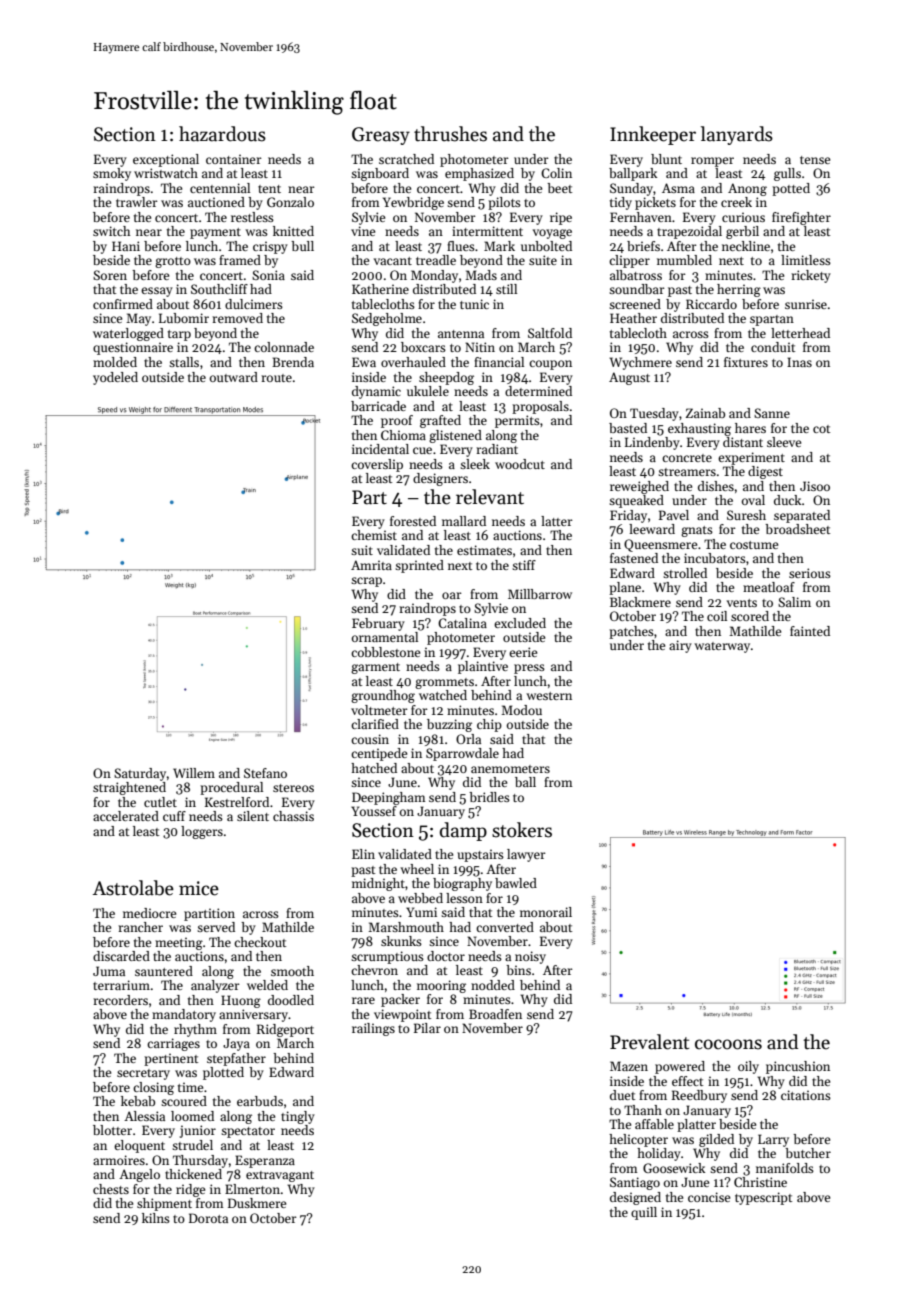 This document has height=1308, width=924. What do you see at coordinates (737, 135) in the document?
I see `lanyards` at bounding box center [737, 135].
